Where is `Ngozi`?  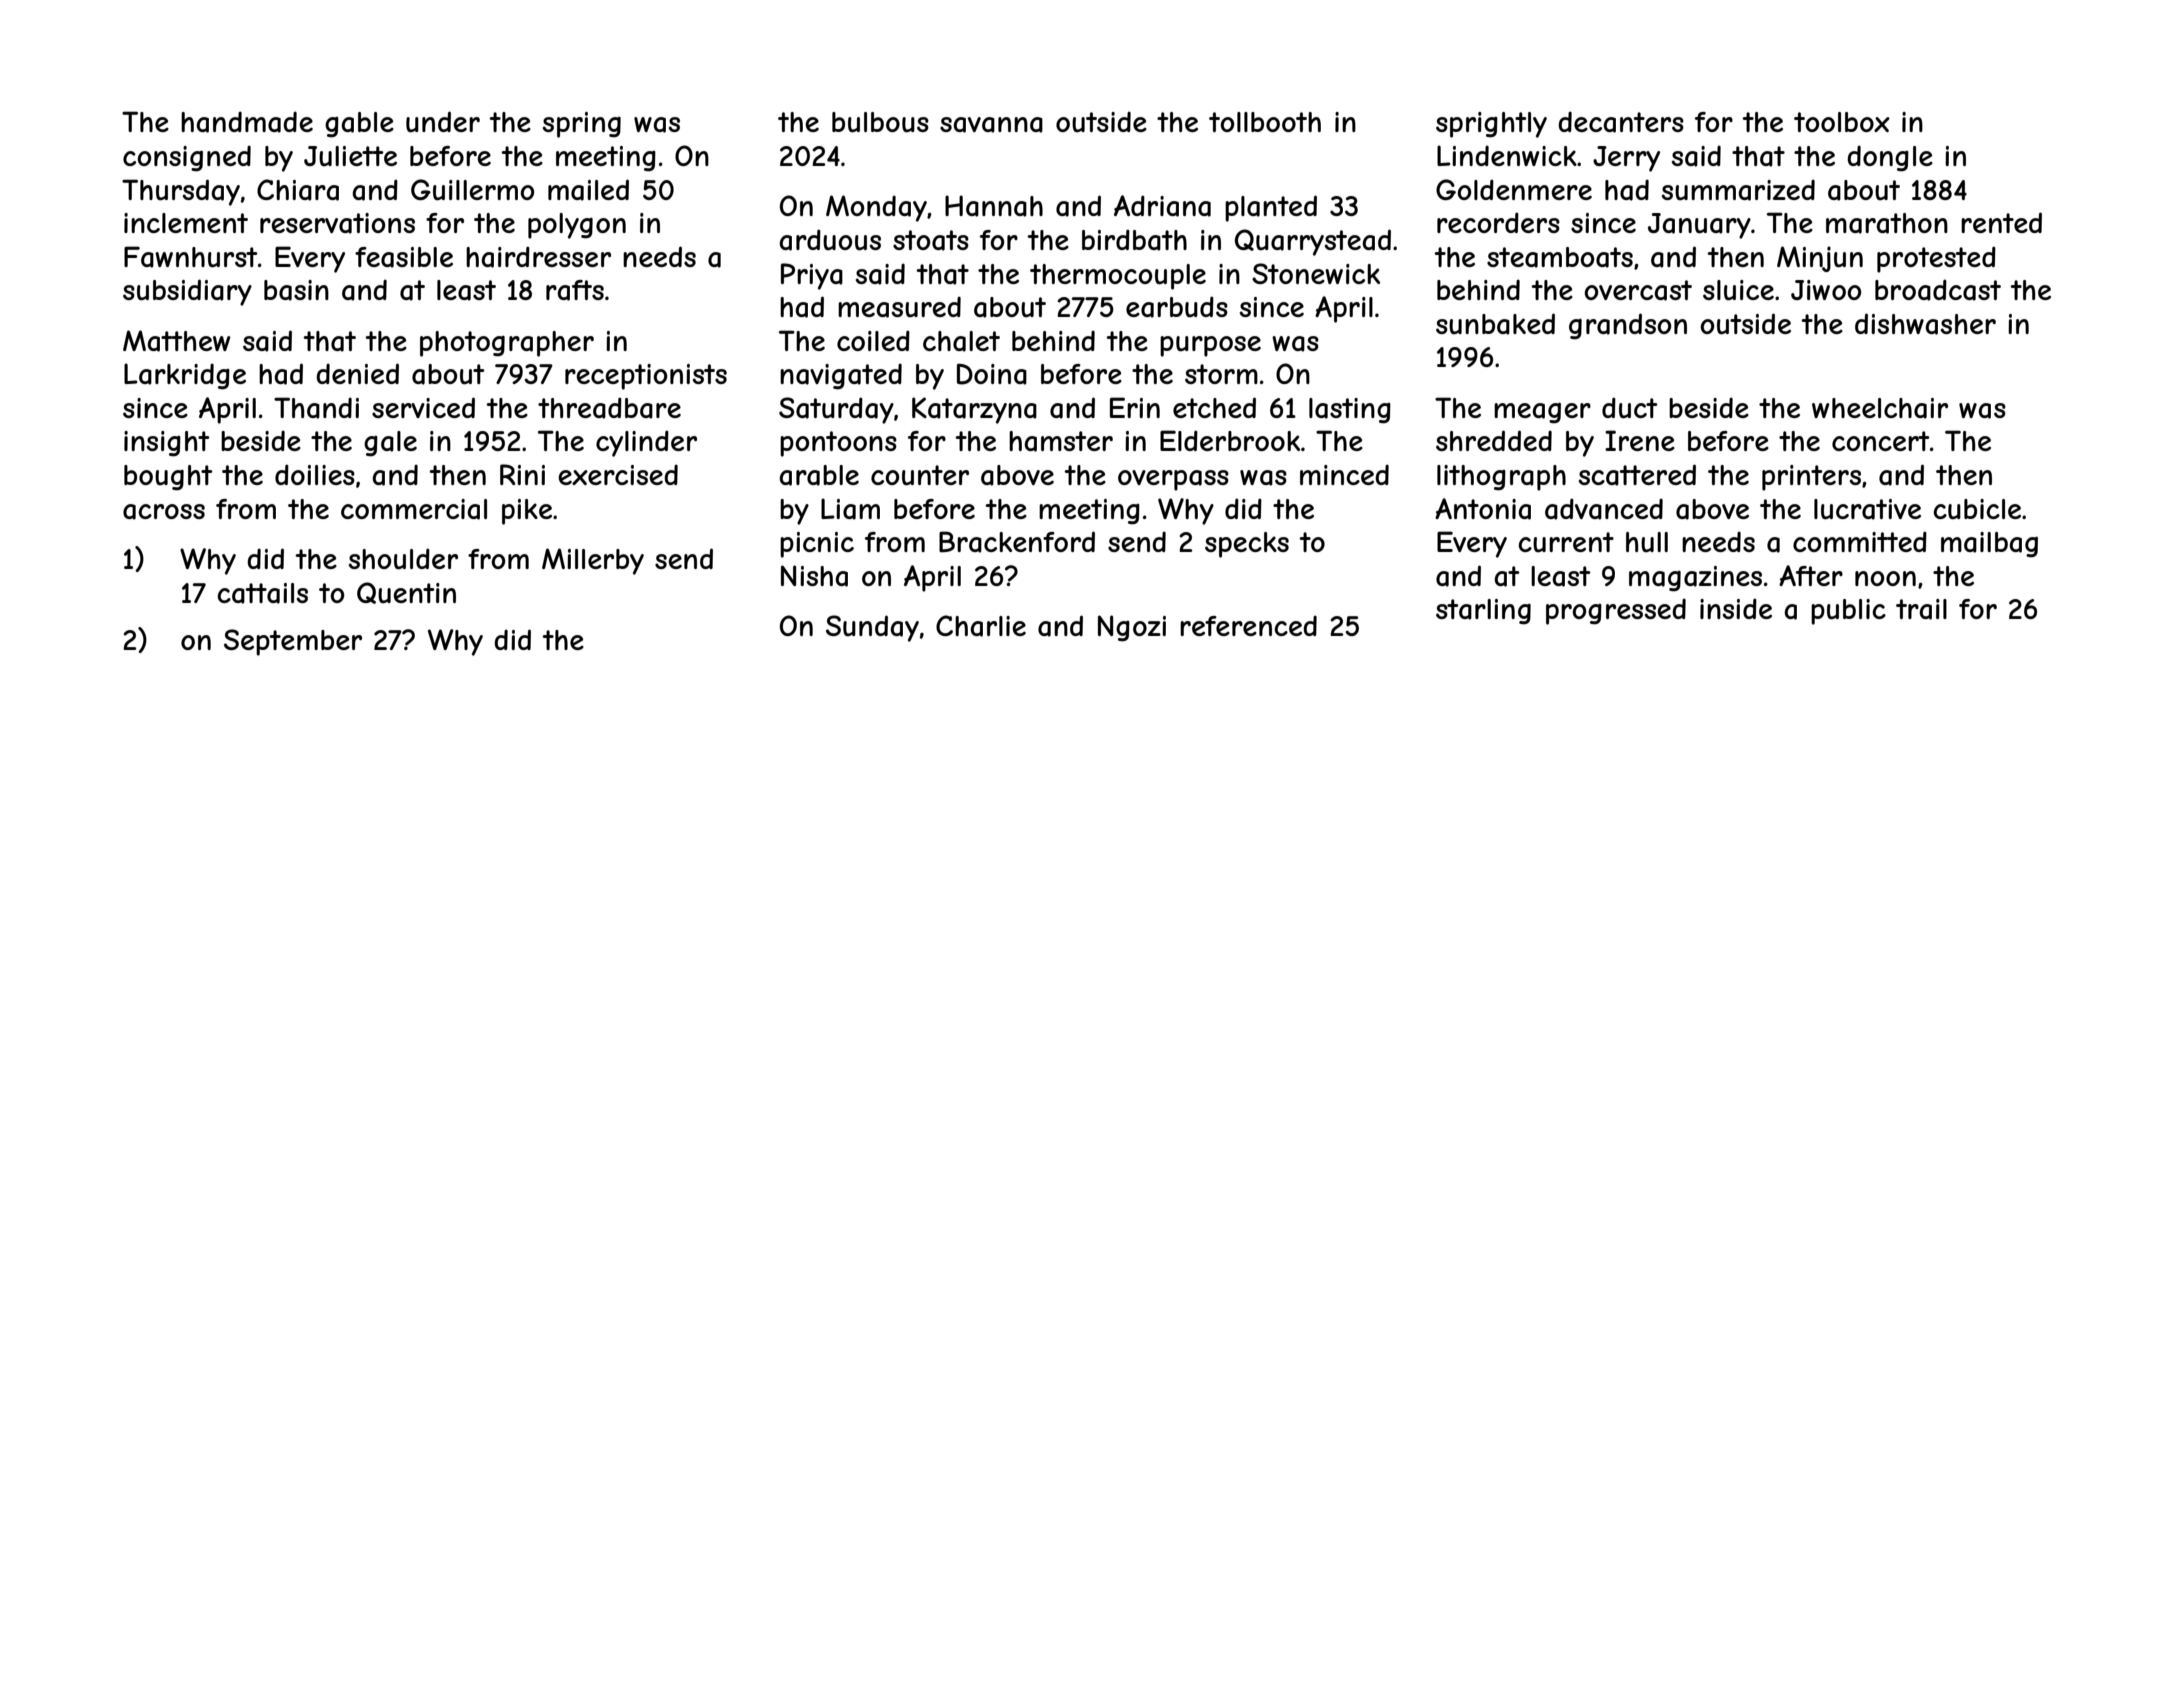 Ngozi is located at coordinates (1132, 628).
